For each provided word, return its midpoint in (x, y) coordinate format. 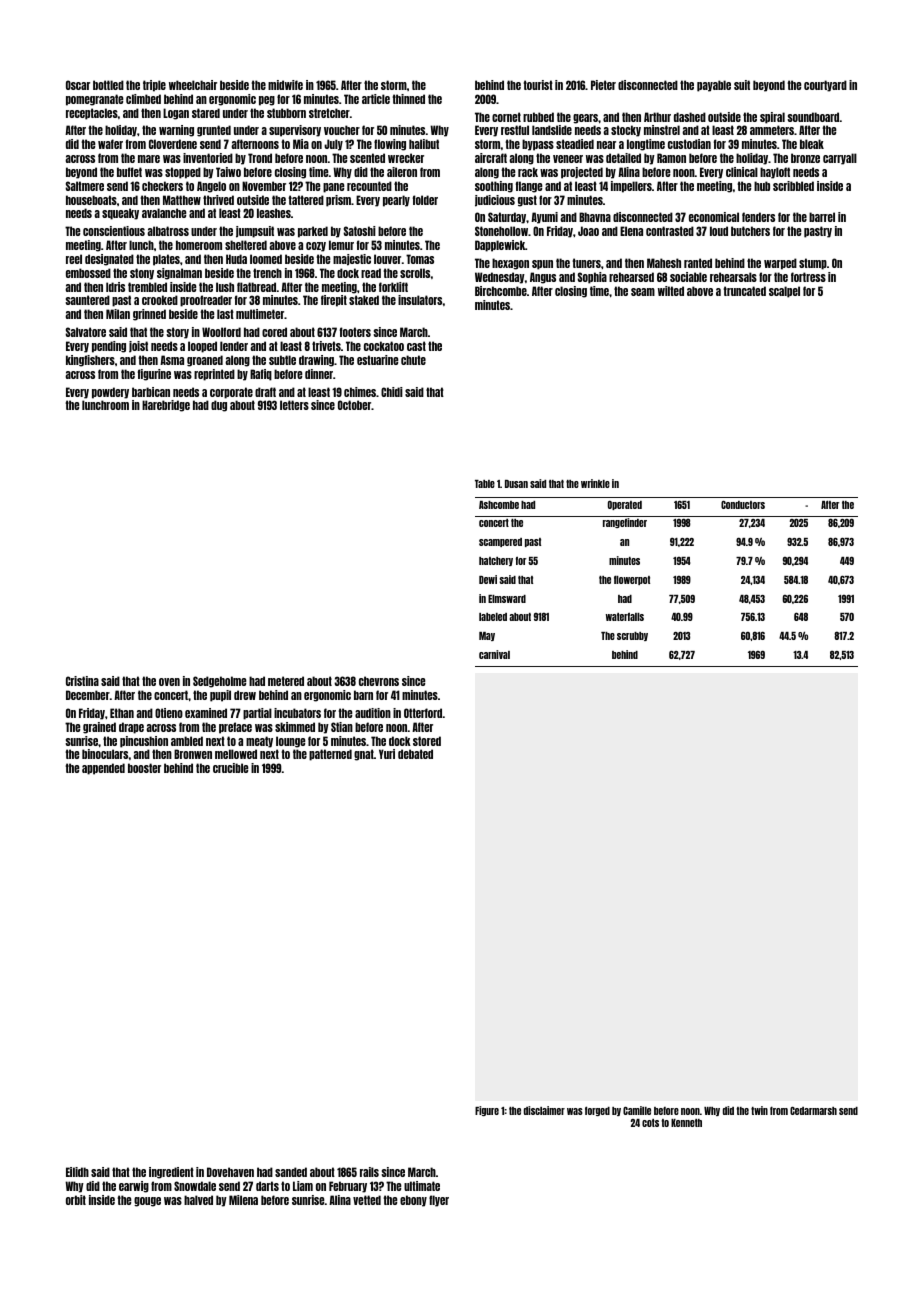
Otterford (423, 713)
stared (206, 113)
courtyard (825, 86)
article (376, 99)
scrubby (632, 636)
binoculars (105, 754)
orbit (76, 1200)
